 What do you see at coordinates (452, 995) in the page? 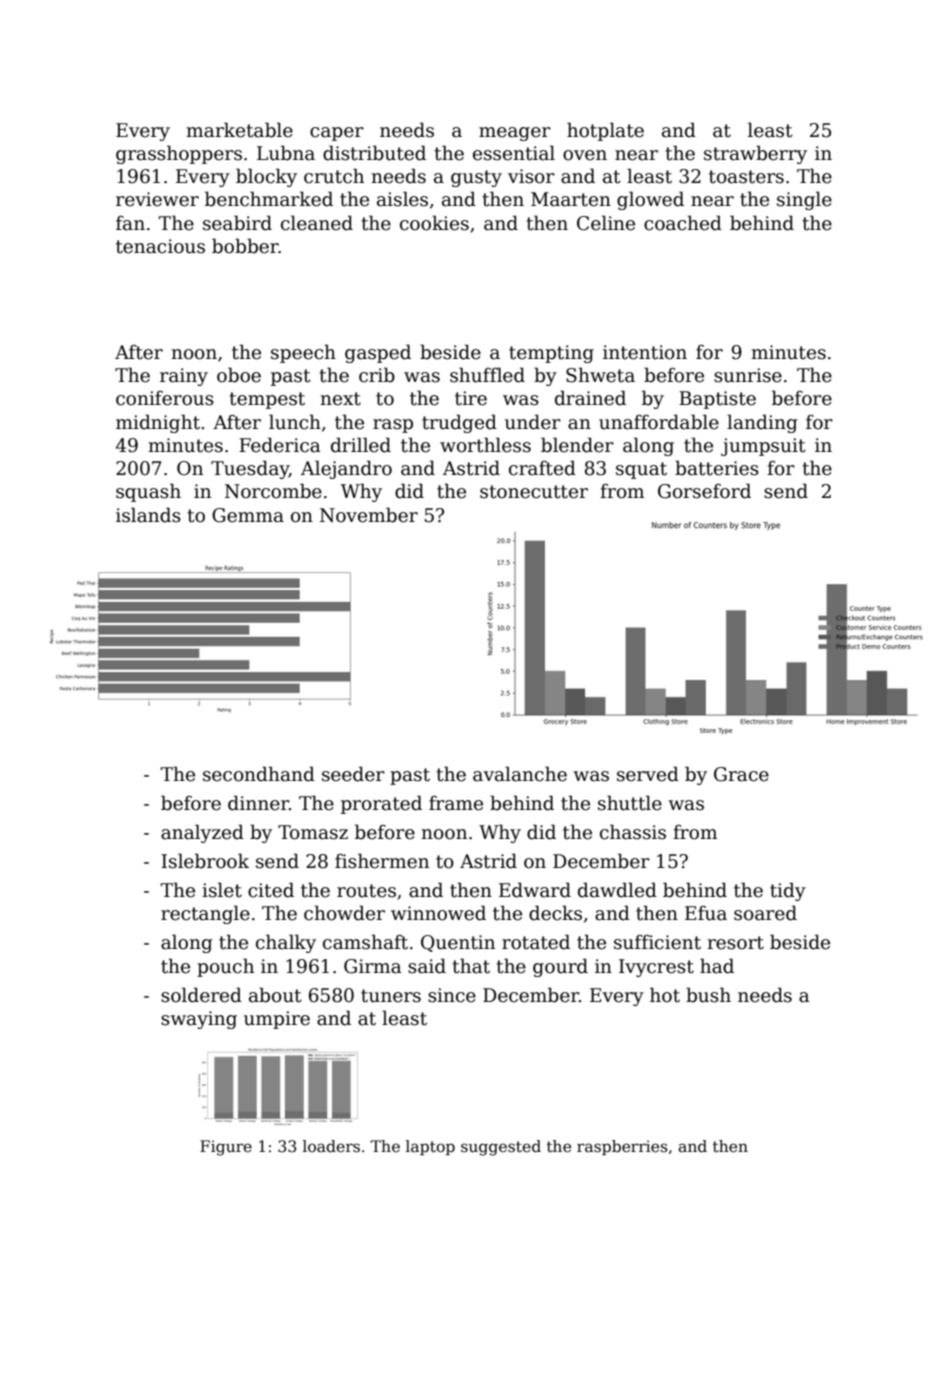
I see `since` at bounding box center [452, 995].
